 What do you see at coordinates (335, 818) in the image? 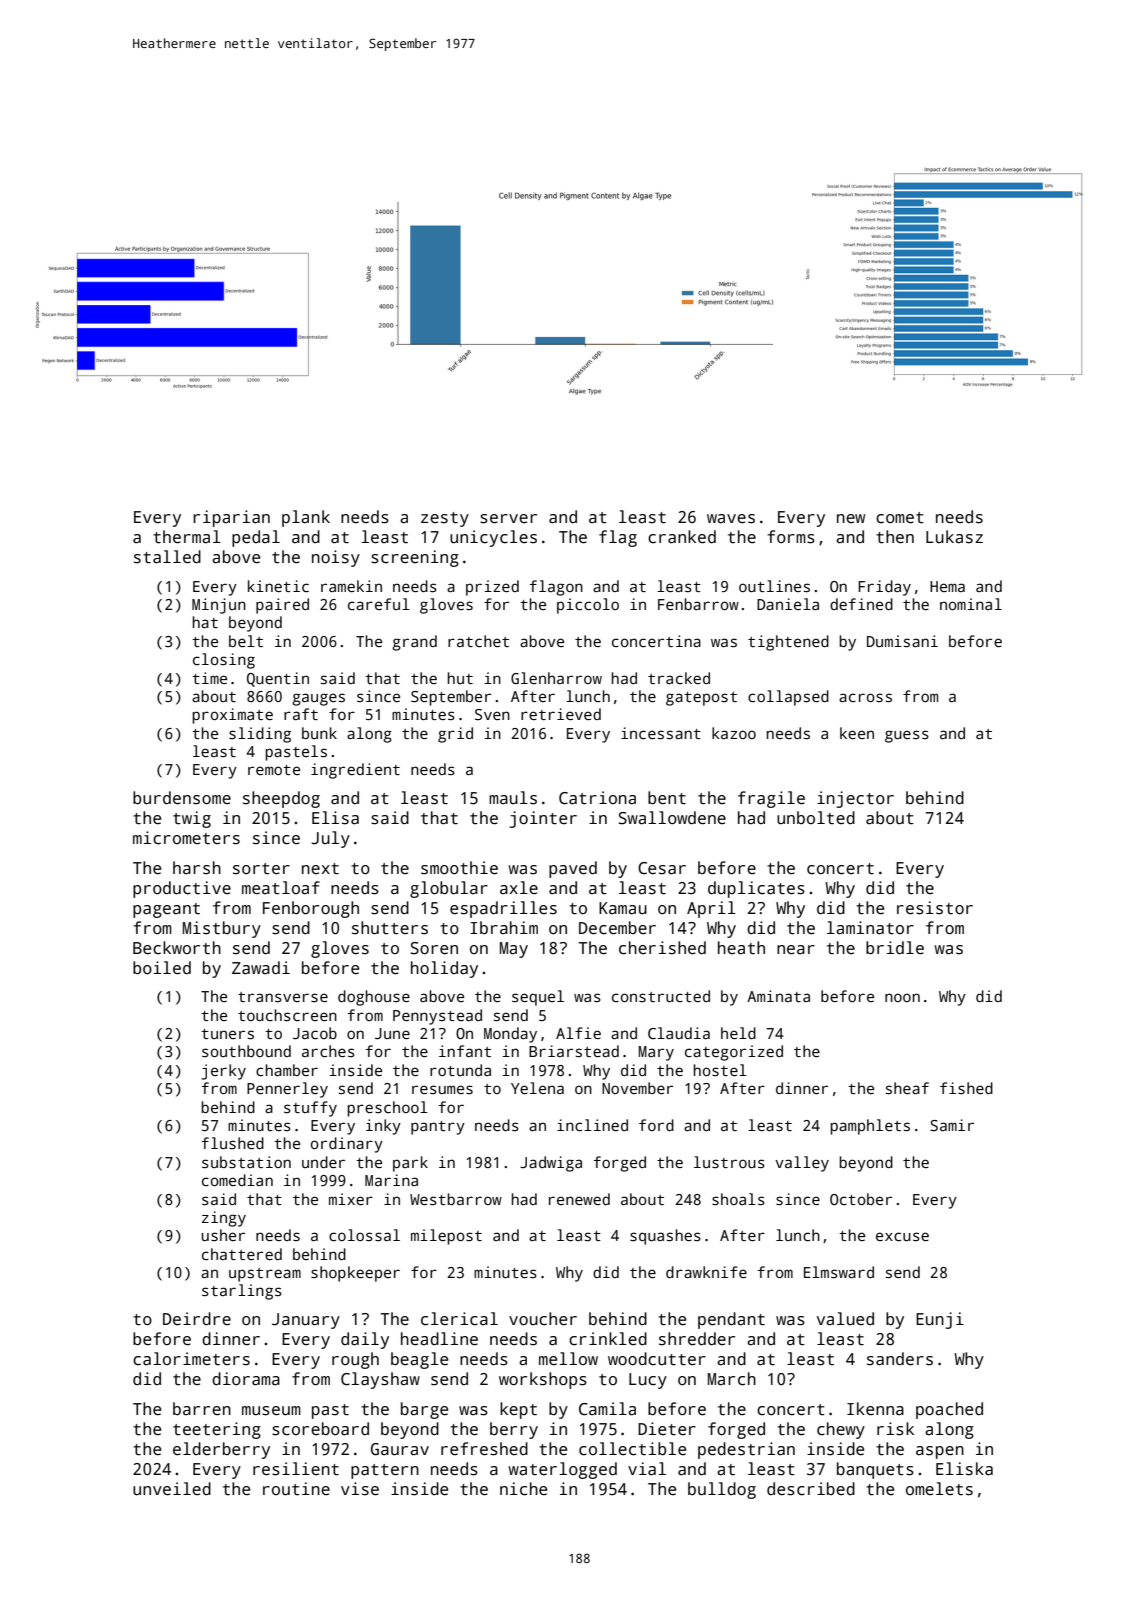
I see `Elisa` at bounding box center [335, 818].
